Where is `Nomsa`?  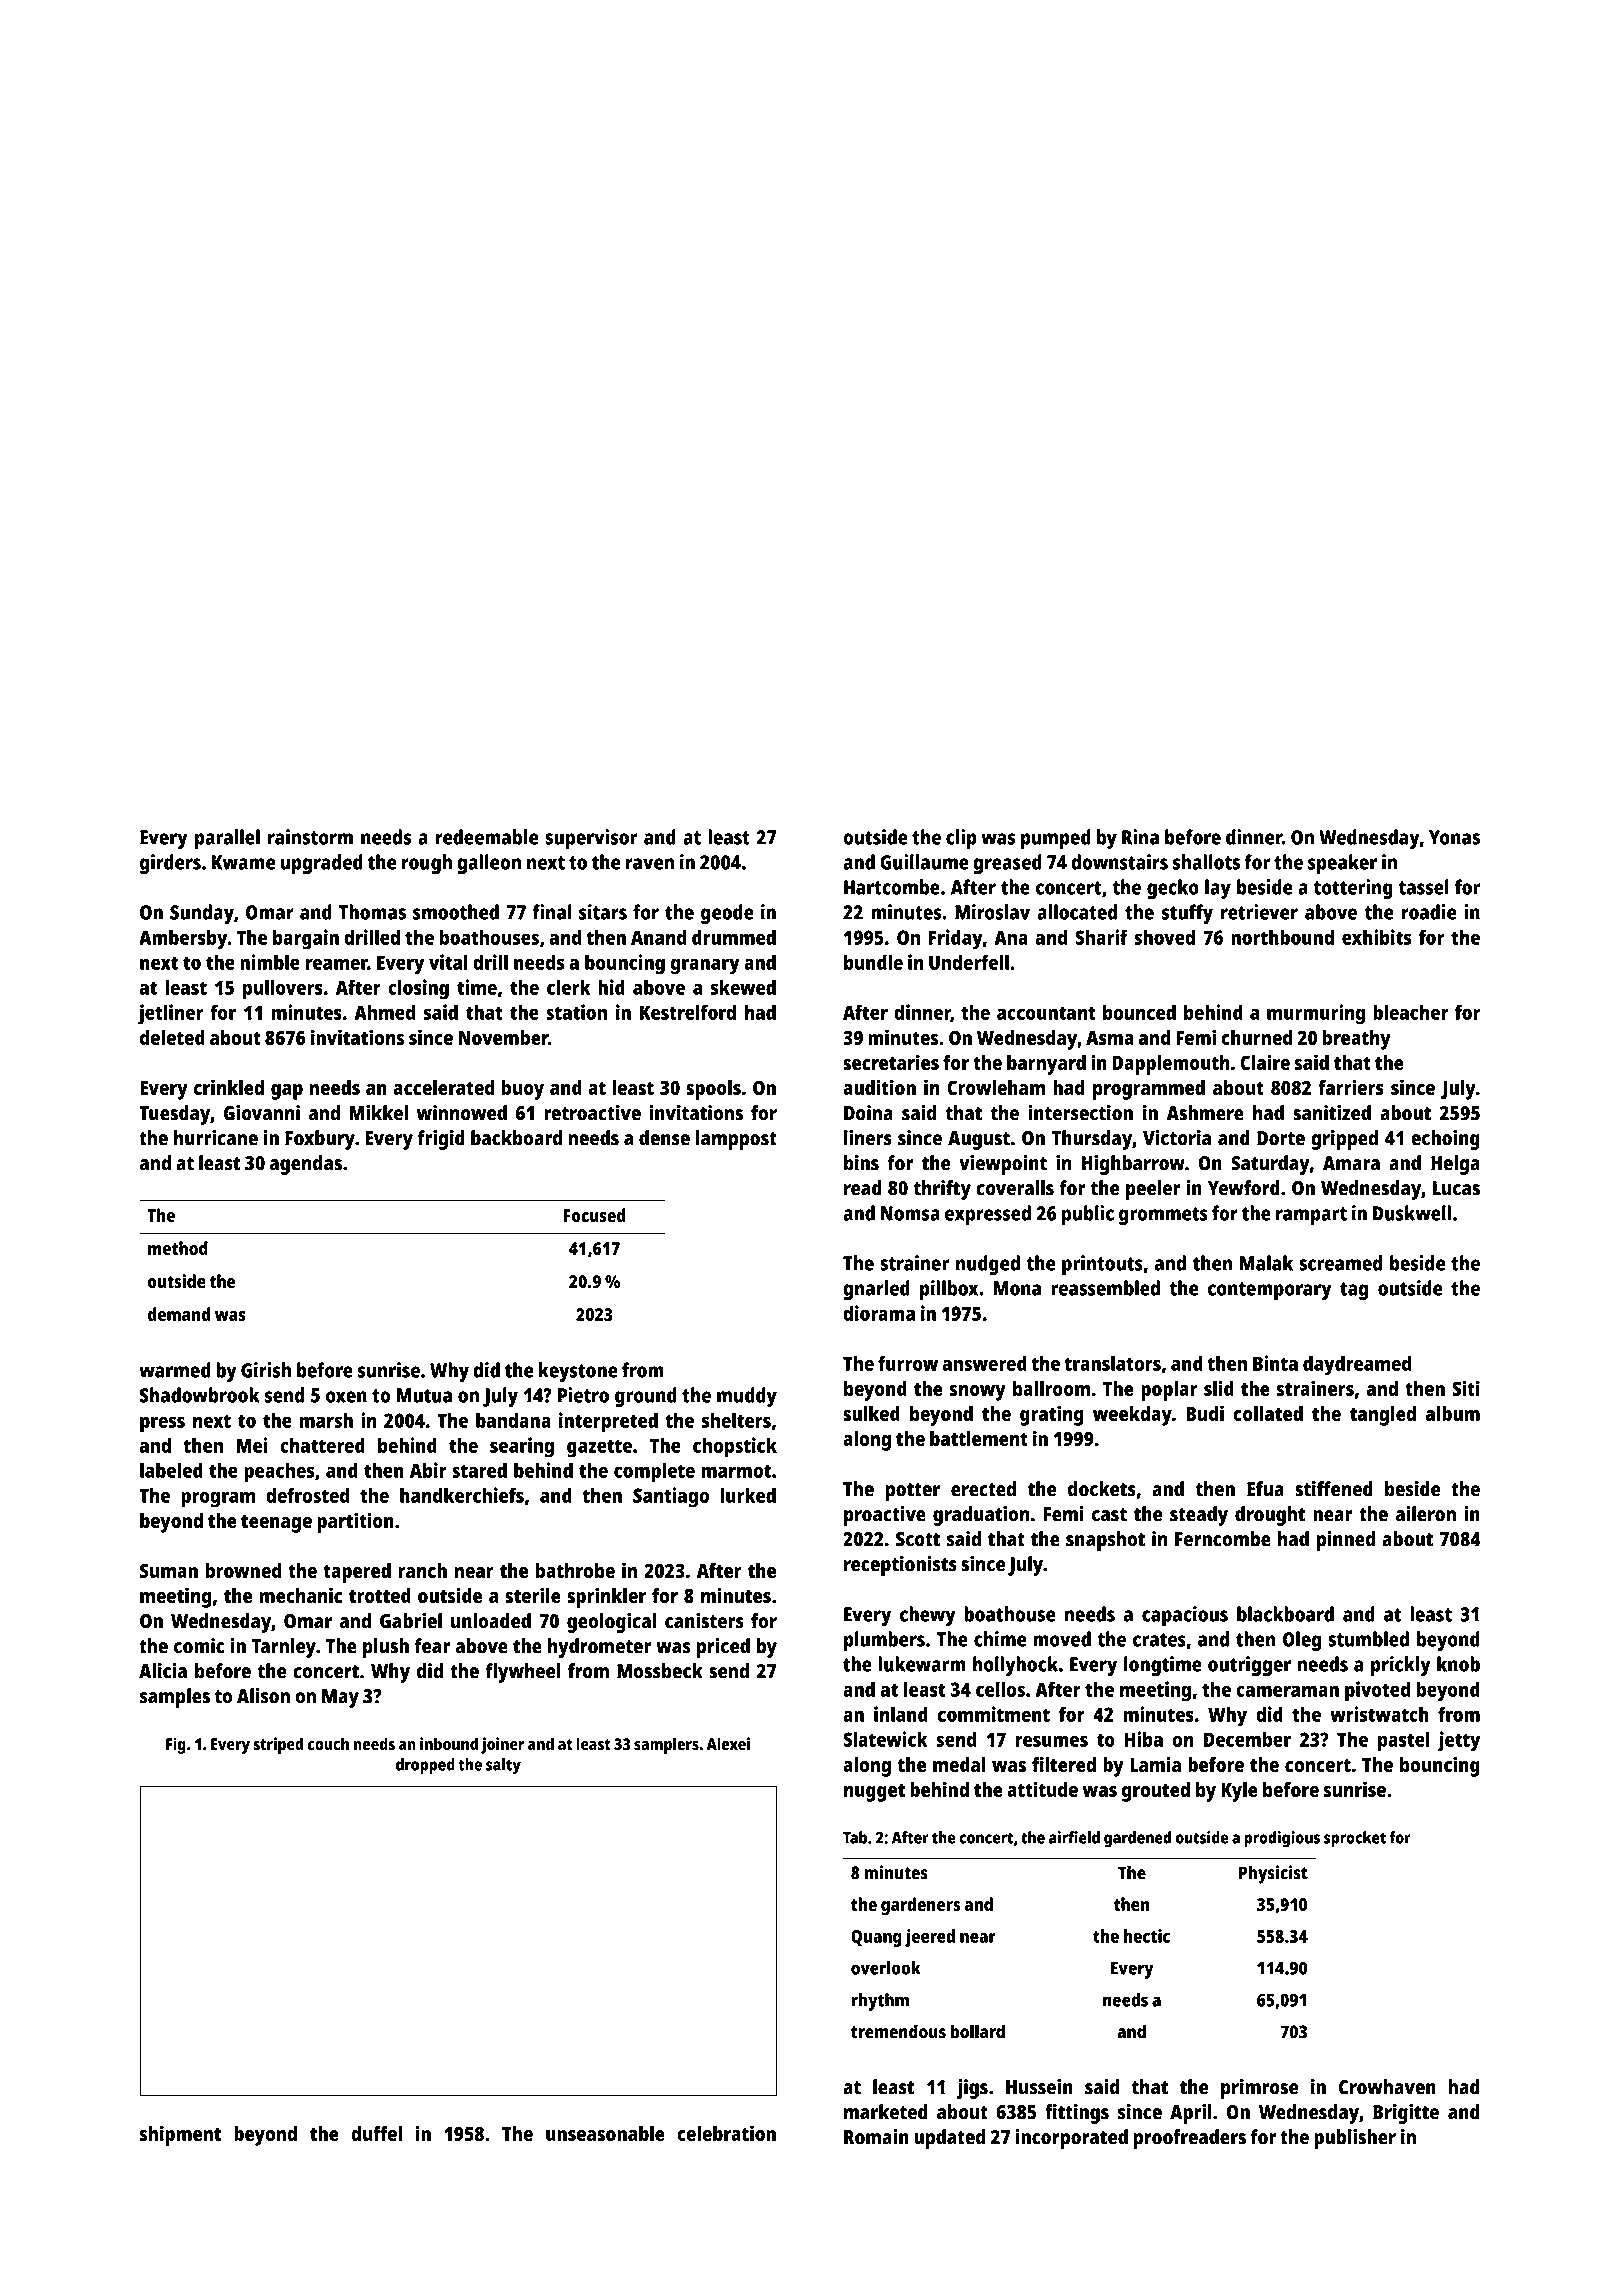
Nomsa is located at coordinates (910, 1213).
